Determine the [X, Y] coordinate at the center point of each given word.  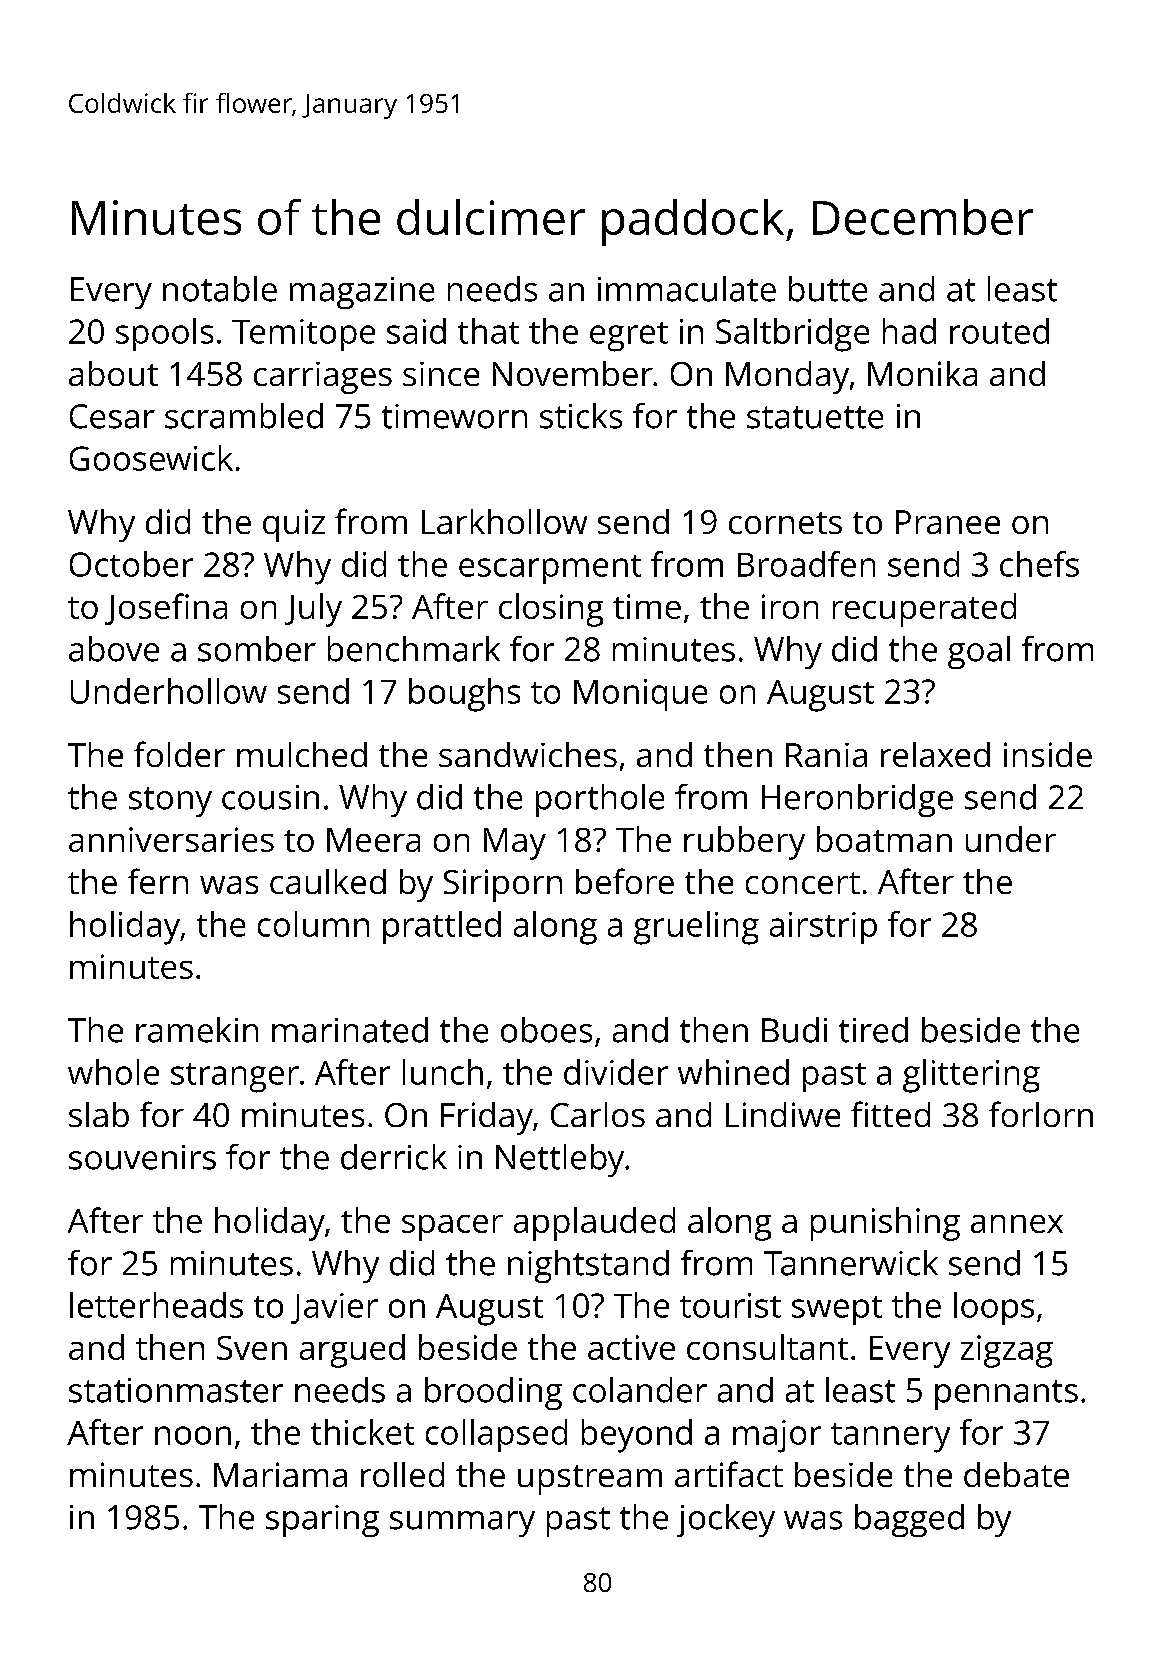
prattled [442, 927]
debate [1016, 1474]
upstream [590, 1480]
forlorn [1041, 1114]
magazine [362, 293]
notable [220, 289]
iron [790, 606]
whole [113, 1072]
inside [1048, 754]
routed [999, 331]
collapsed [496, 1435]
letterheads [156, 1305]
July [313, 610]
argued [352, 1351]
